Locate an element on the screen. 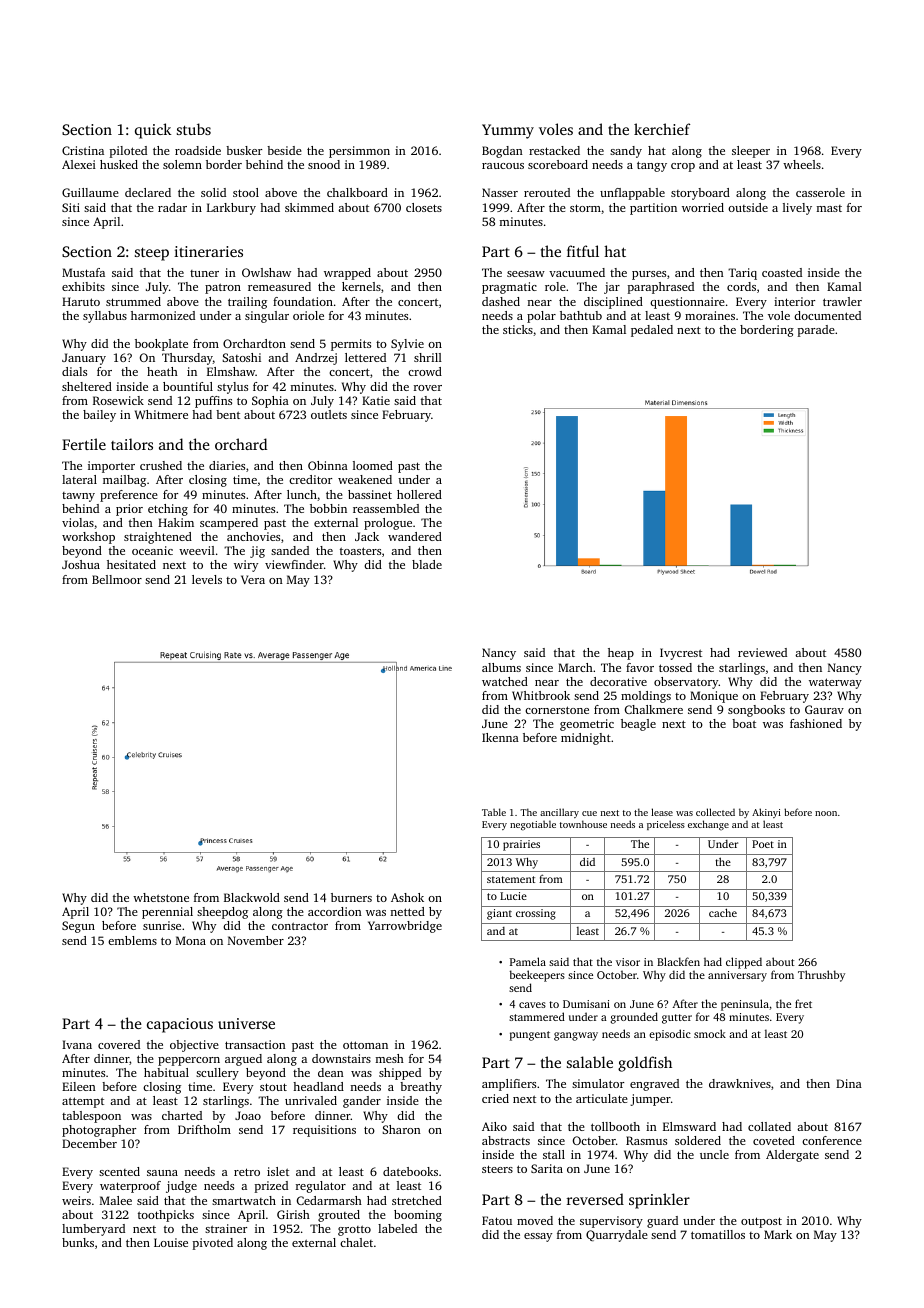 This screenshot has width=924, height=1308. Andrzej is located at coordinates (316, 359).
